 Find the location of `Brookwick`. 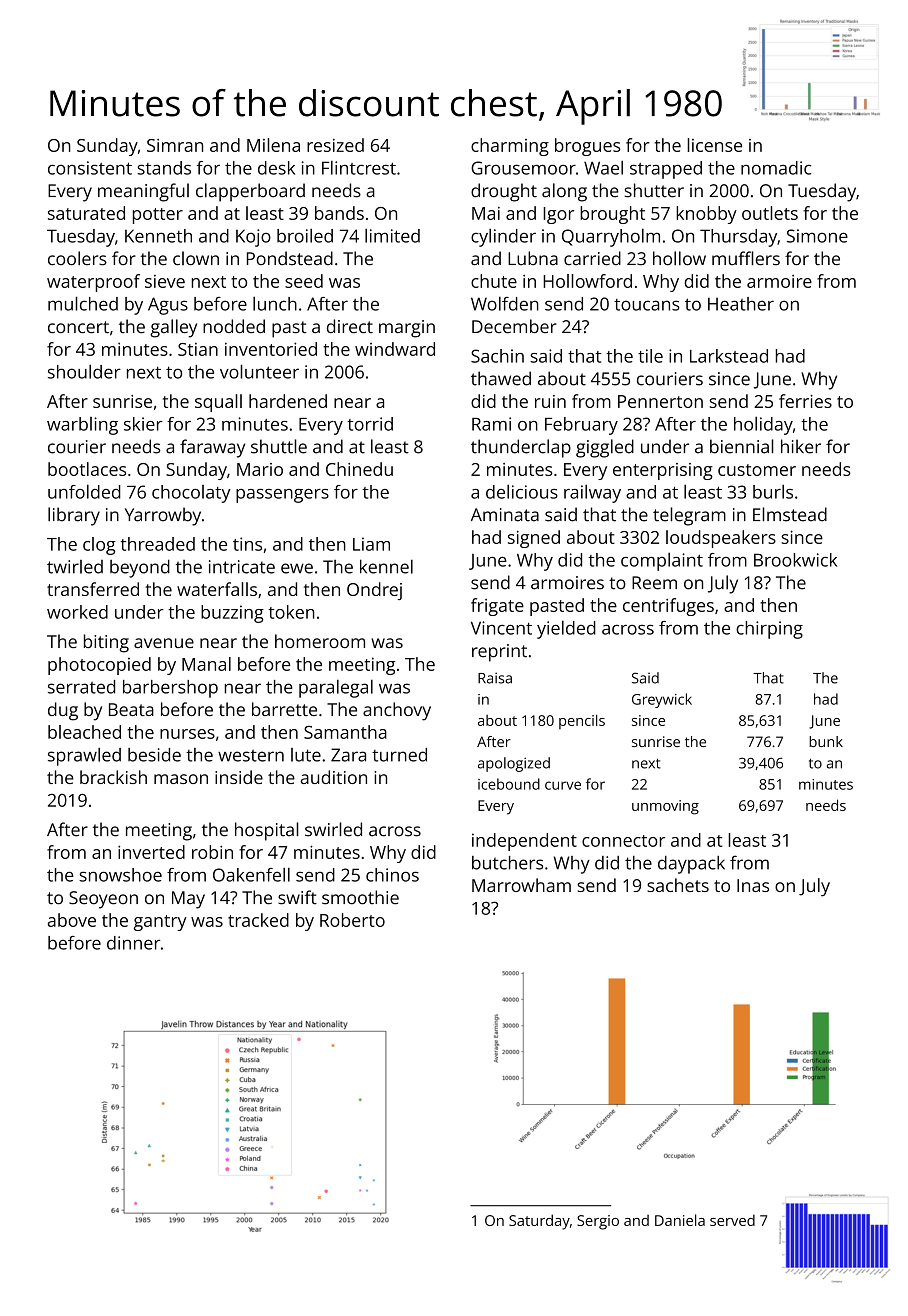

Brookwick is located at coordinates (795, 560).
